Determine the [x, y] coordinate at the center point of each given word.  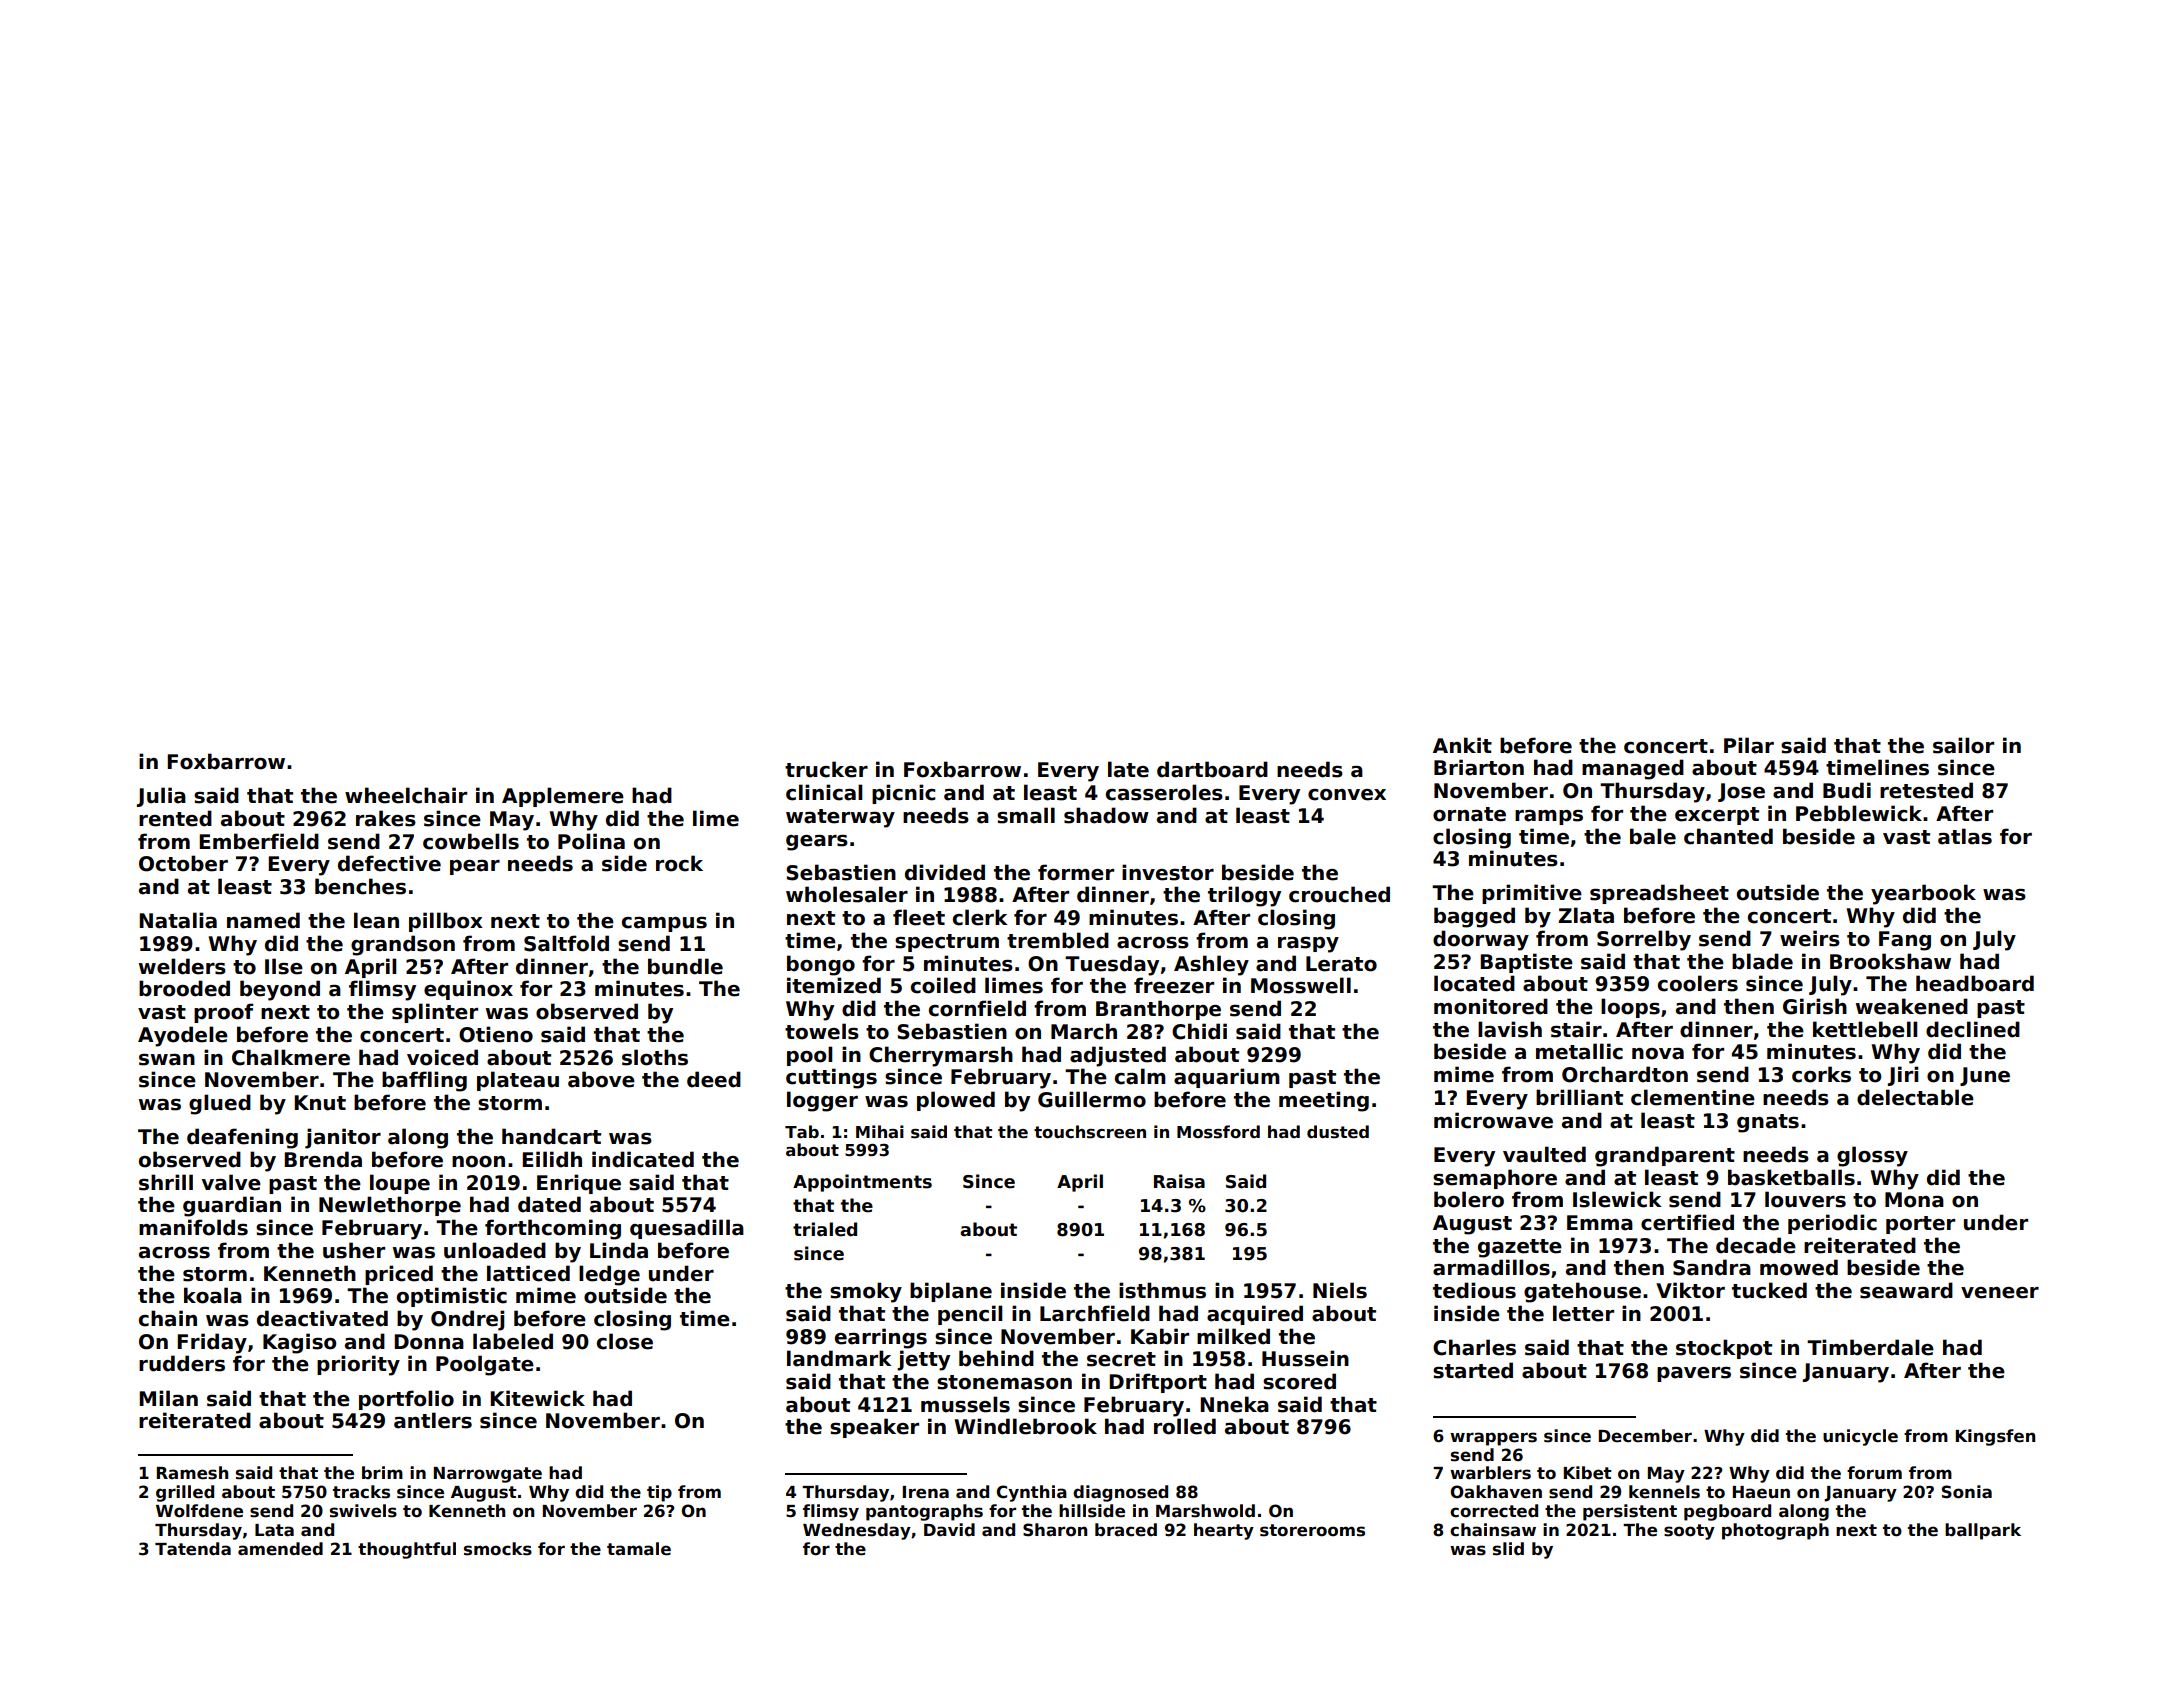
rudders [182, 1363]
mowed [1799, 1267]
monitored [1491, 1006]
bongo [821, 965]
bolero [1469, 1199]
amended [280, 1549]
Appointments [862, 1183]
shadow [1106, 815]
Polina [591, 841]
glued [220, 1104]
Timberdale [1870, 1347]
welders [182, 966]
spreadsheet [1659, 894]
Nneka [1234, 1404]
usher [354, 1250]
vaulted [1544, 1154]
